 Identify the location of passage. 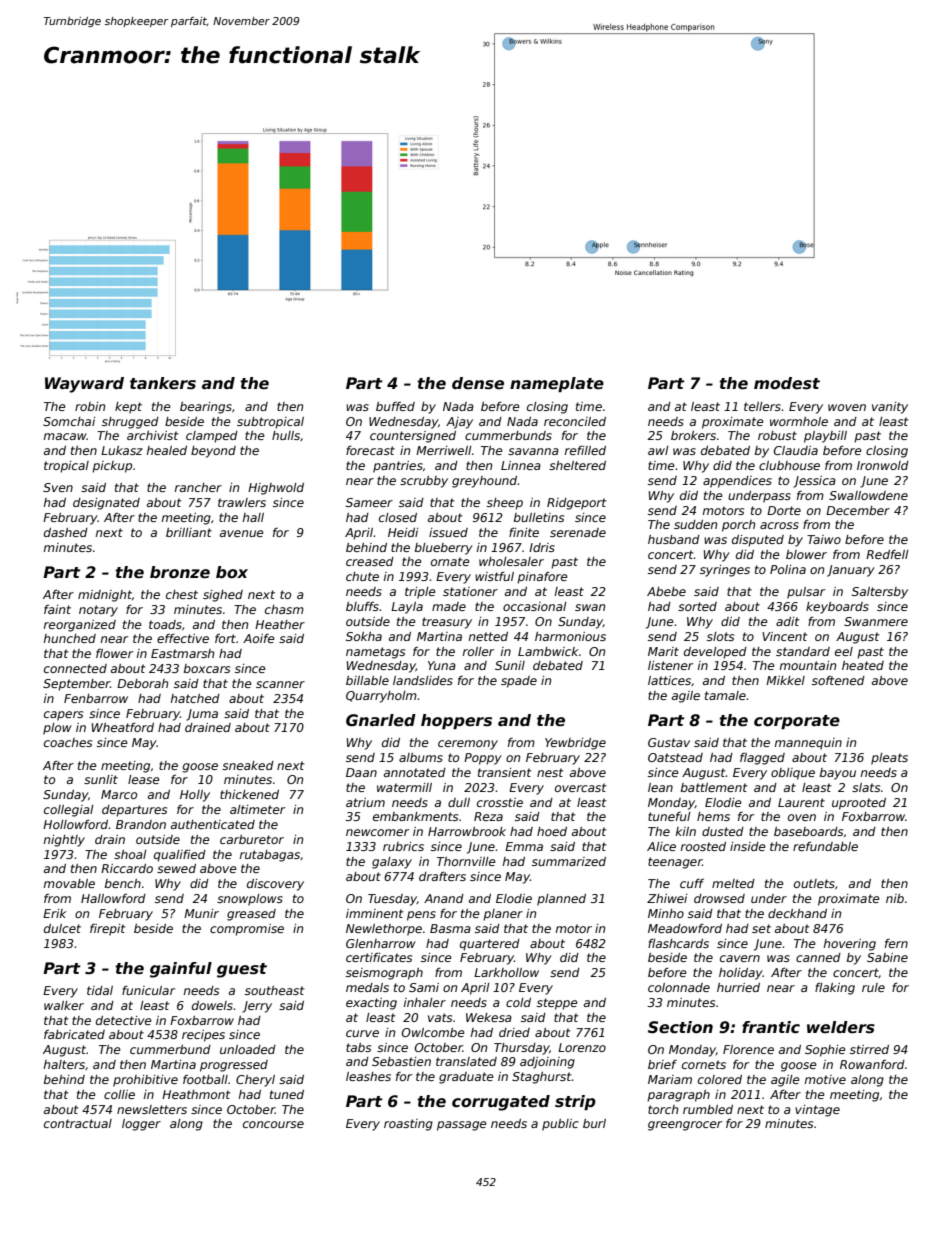
(462, 1126).
